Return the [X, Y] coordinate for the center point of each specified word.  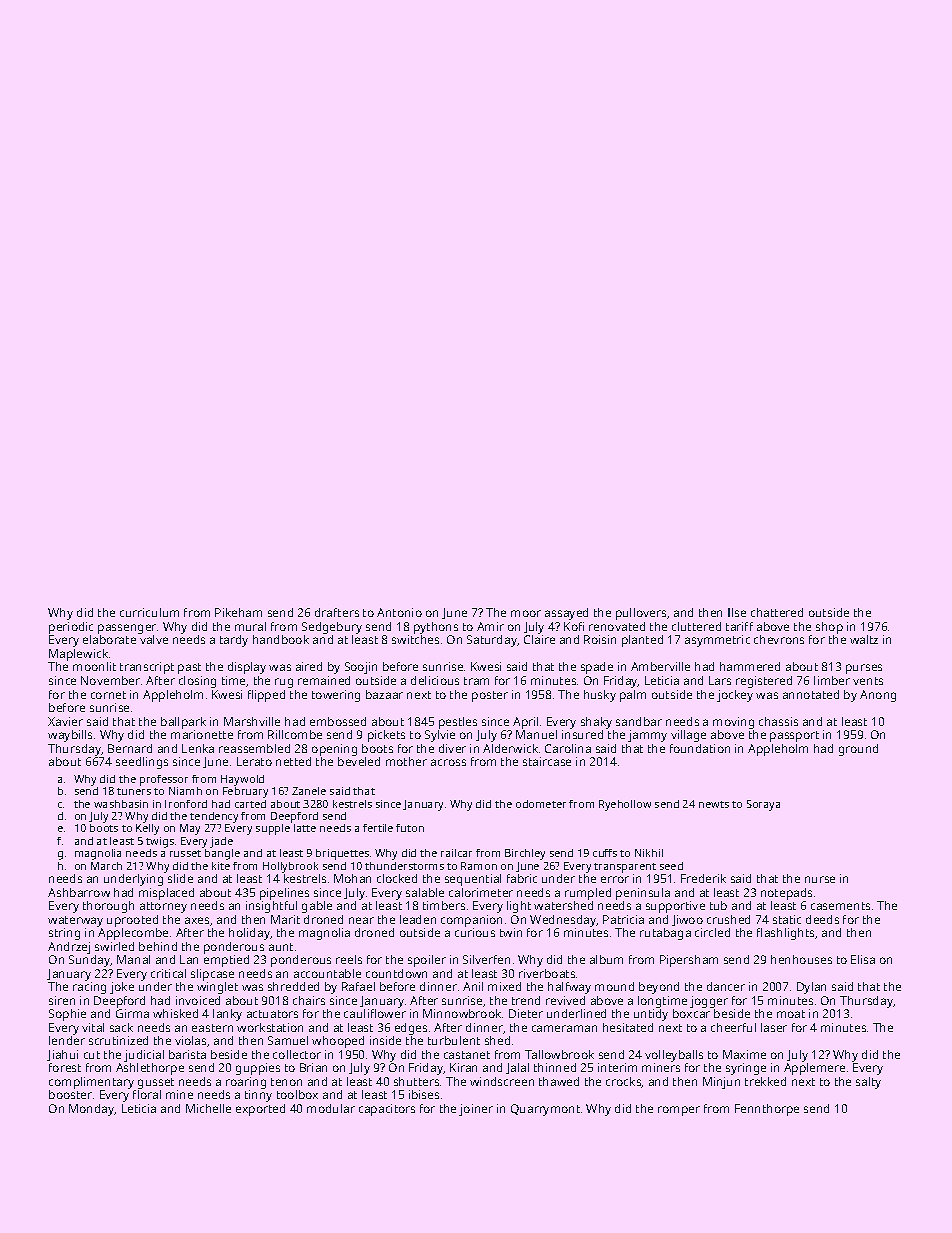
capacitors [387, 1110]
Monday [92, 1110]
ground [858, 750]
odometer [541, 804]
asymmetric [717, 641]
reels [349, 959]
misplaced [166, 894]
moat [791, 1014]
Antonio [399, 612]
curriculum [149, 612]
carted [250, 804]
